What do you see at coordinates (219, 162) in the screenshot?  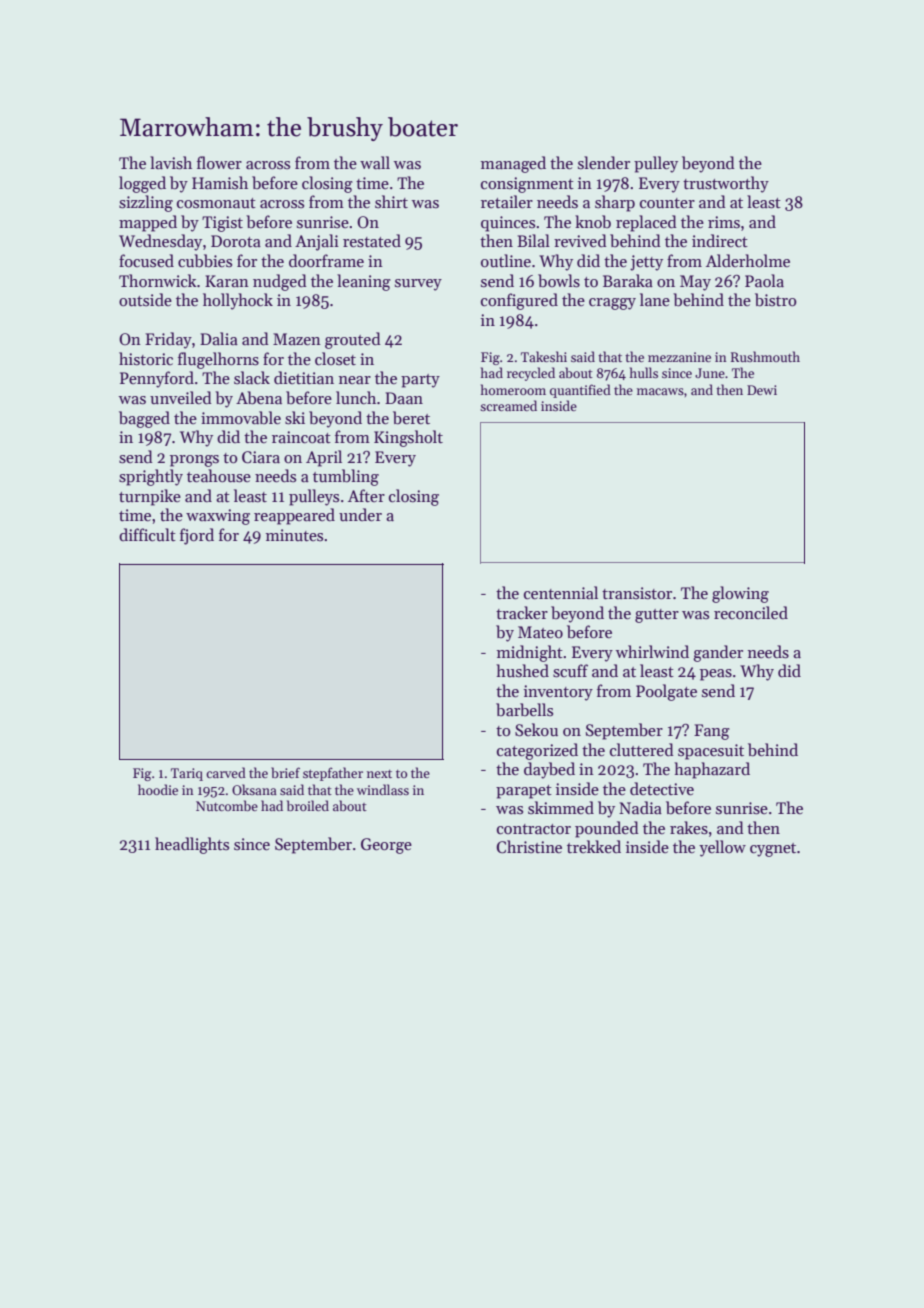 I see `flower` at bounding box center [219, 162].
